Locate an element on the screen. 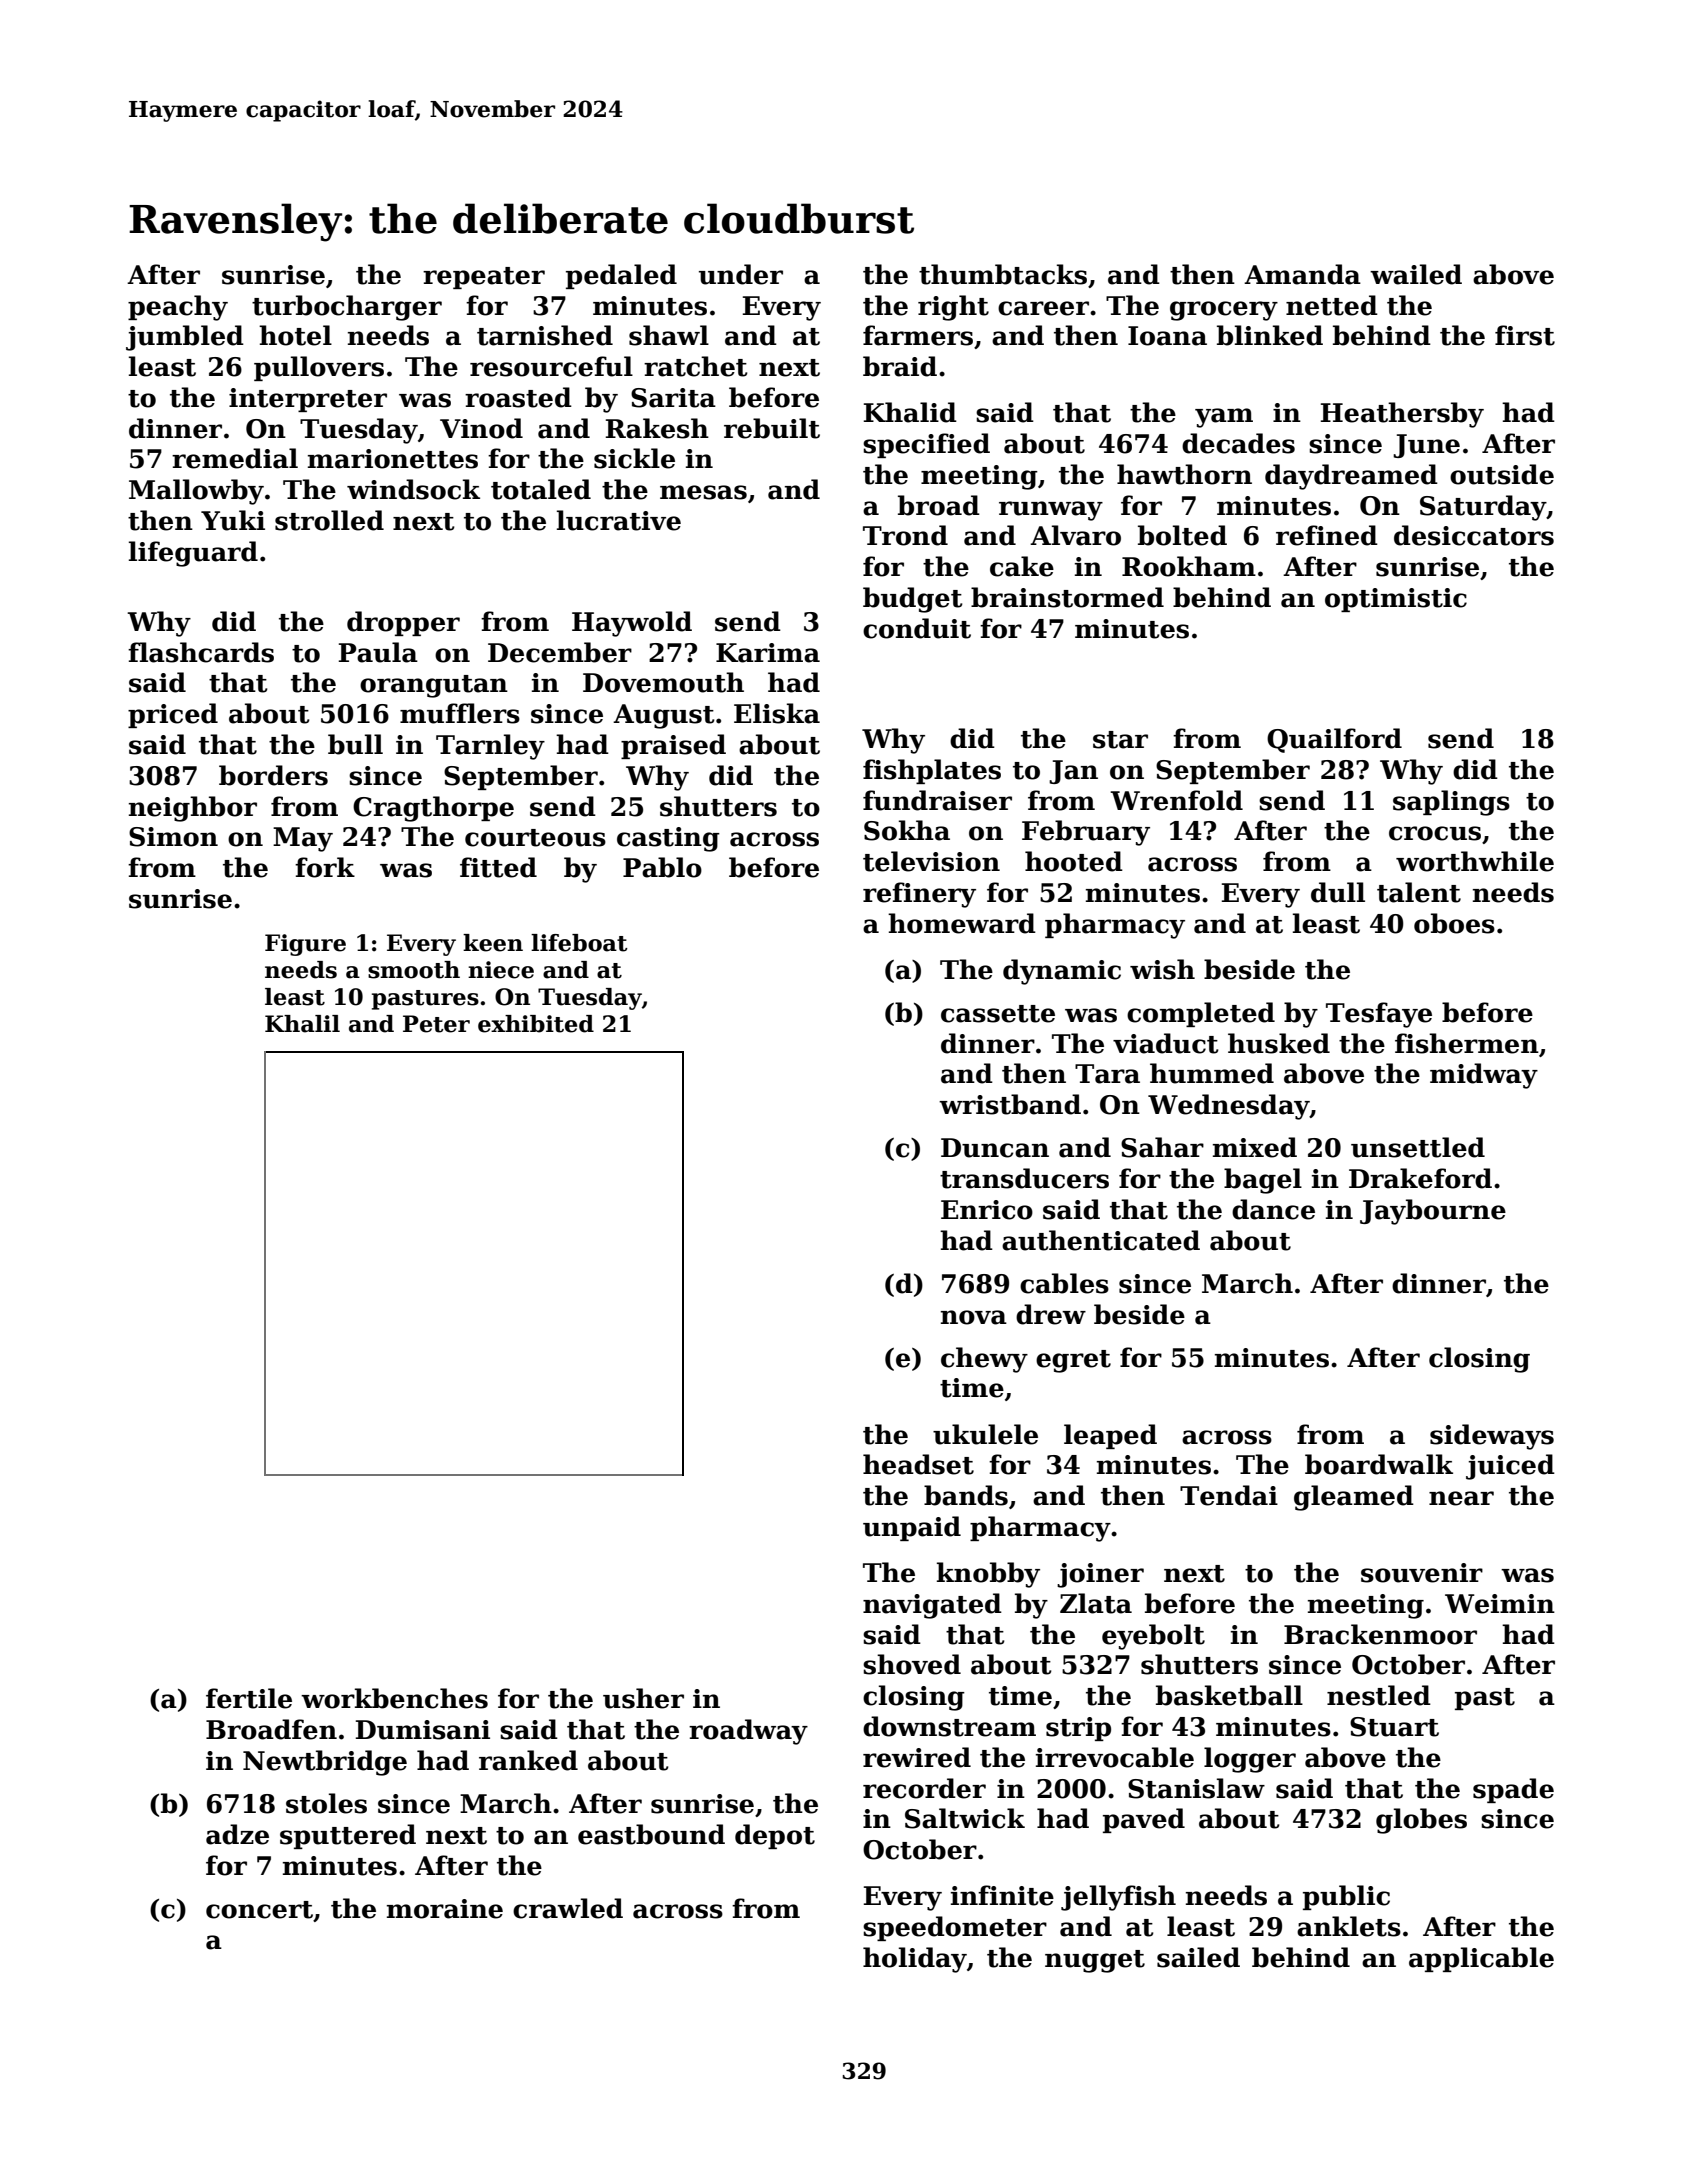 This screenshot has width=1683, height=2178. Tesfaye is located at coordinates (1379, 1015).
